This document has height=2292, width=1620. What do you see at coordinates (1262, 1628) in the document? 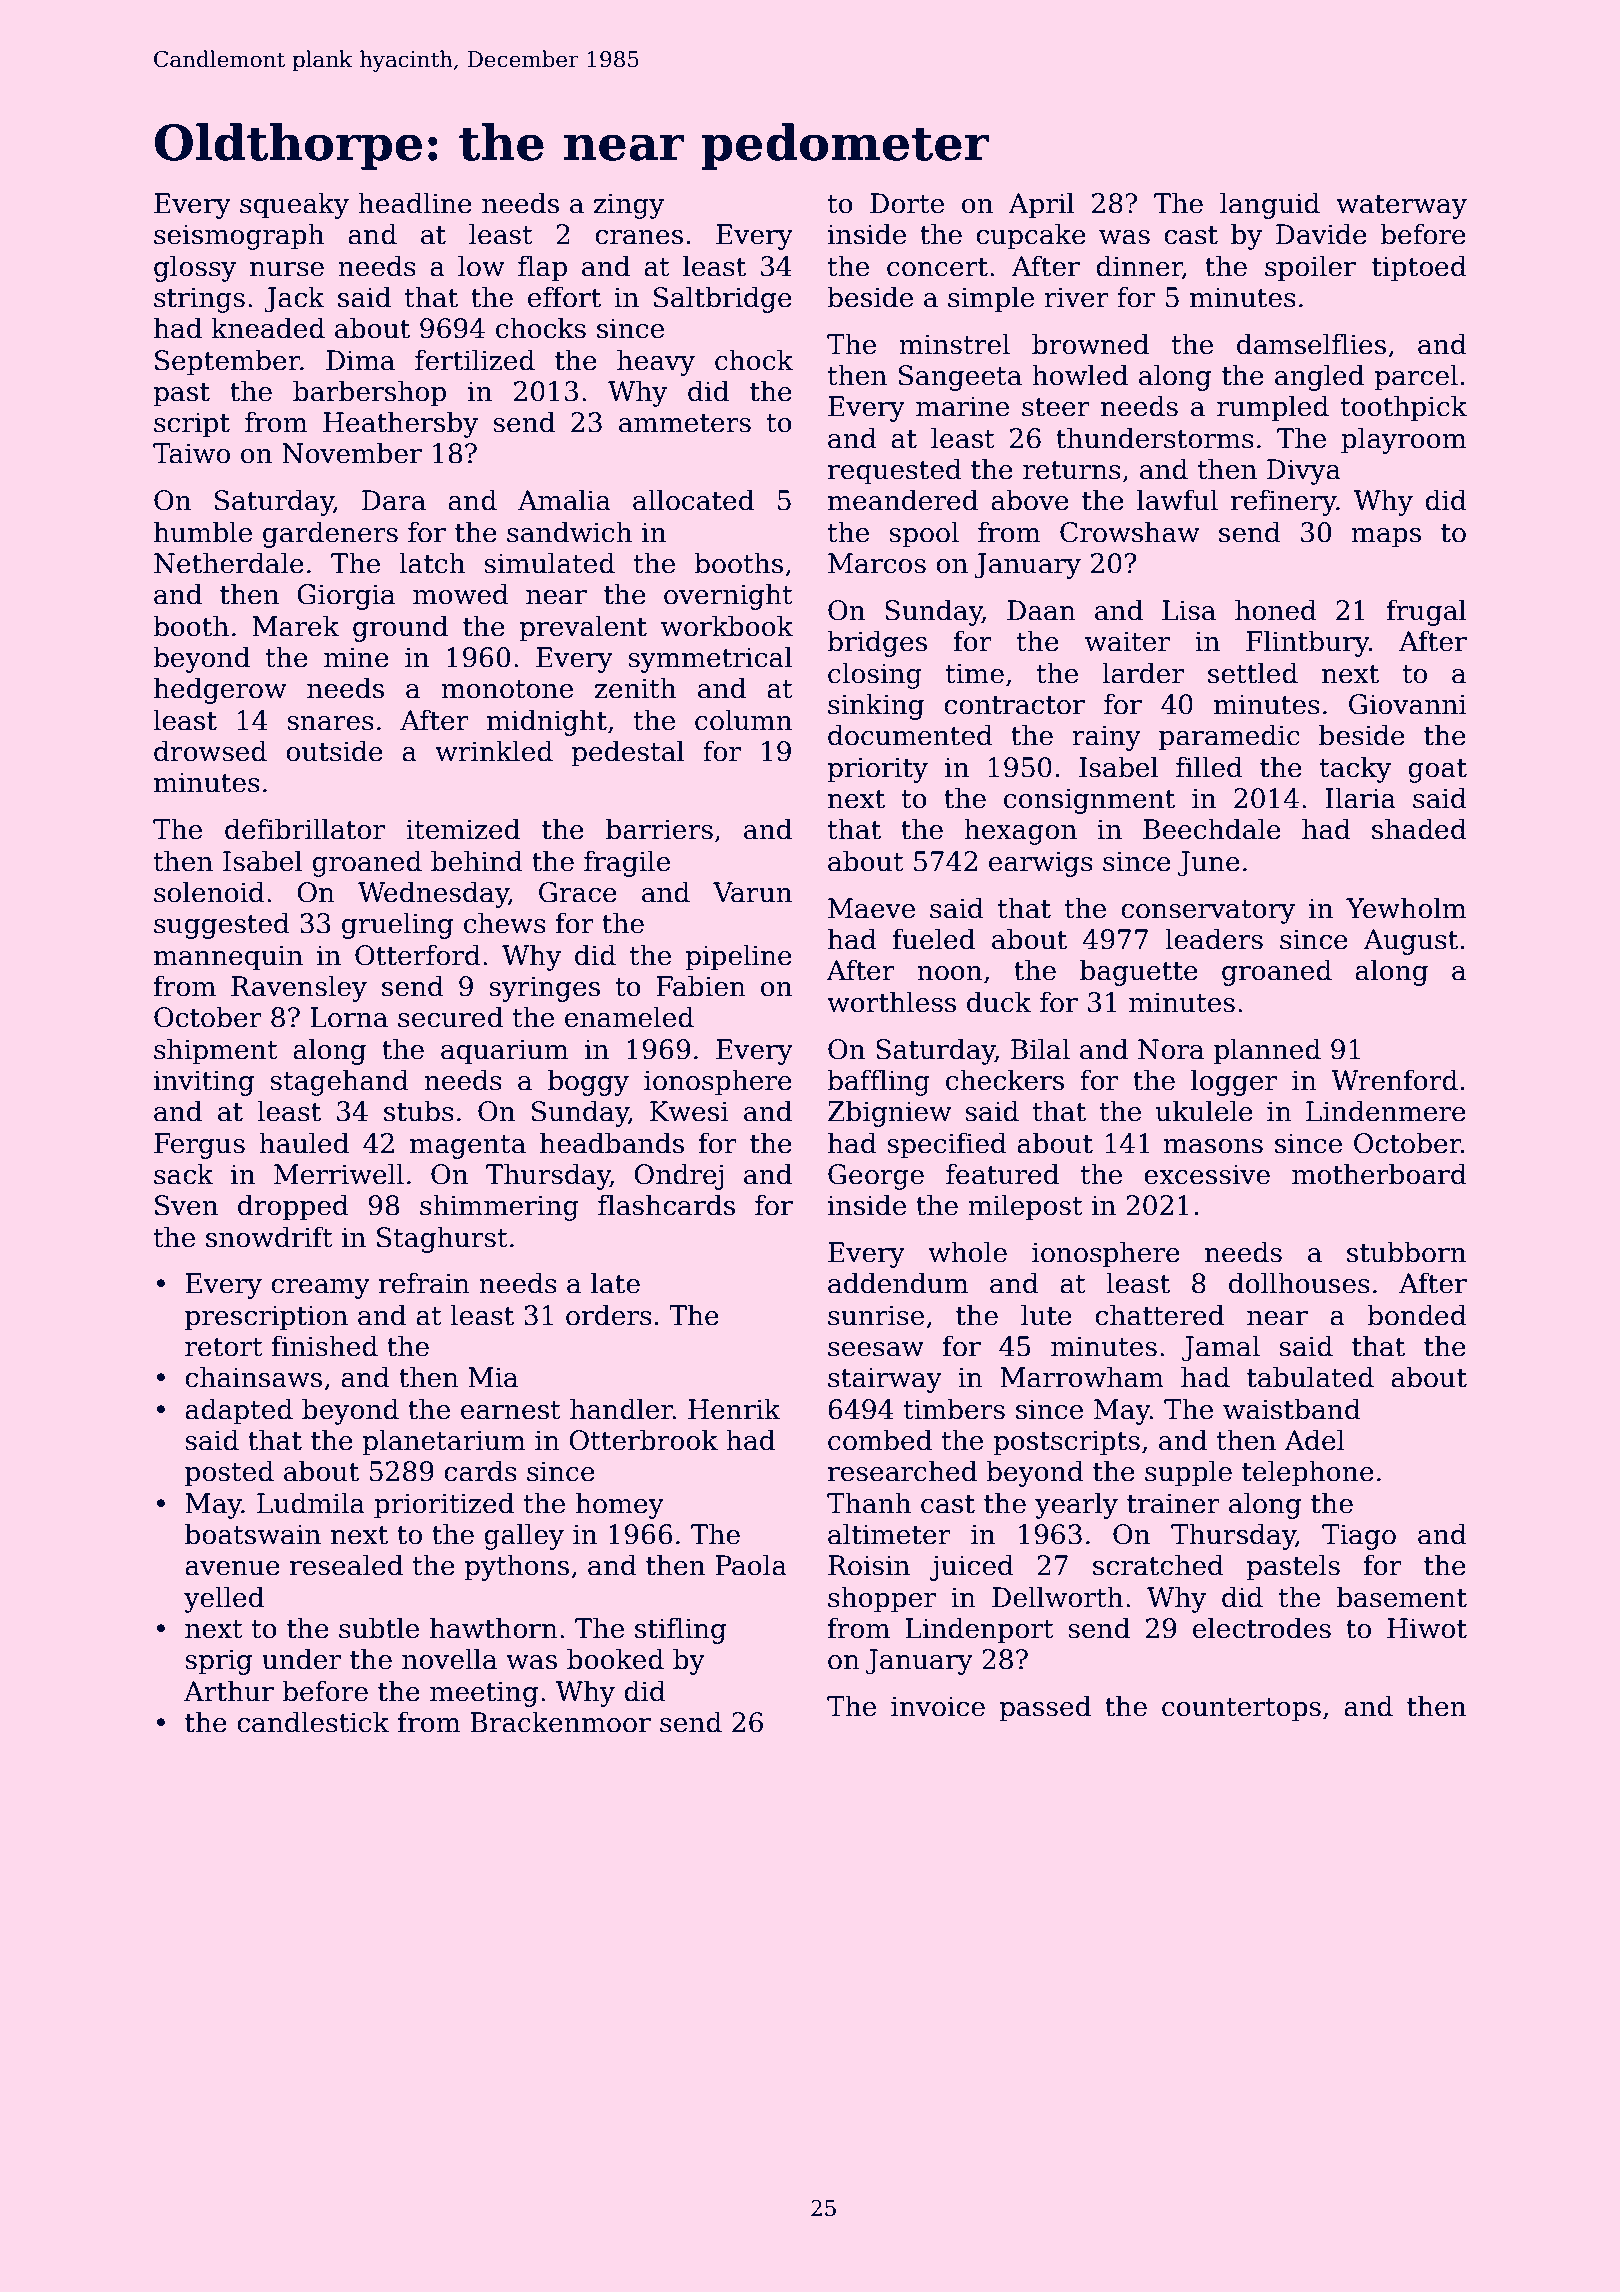
I see `electrodes` at bounding box center [1262, 1628].
